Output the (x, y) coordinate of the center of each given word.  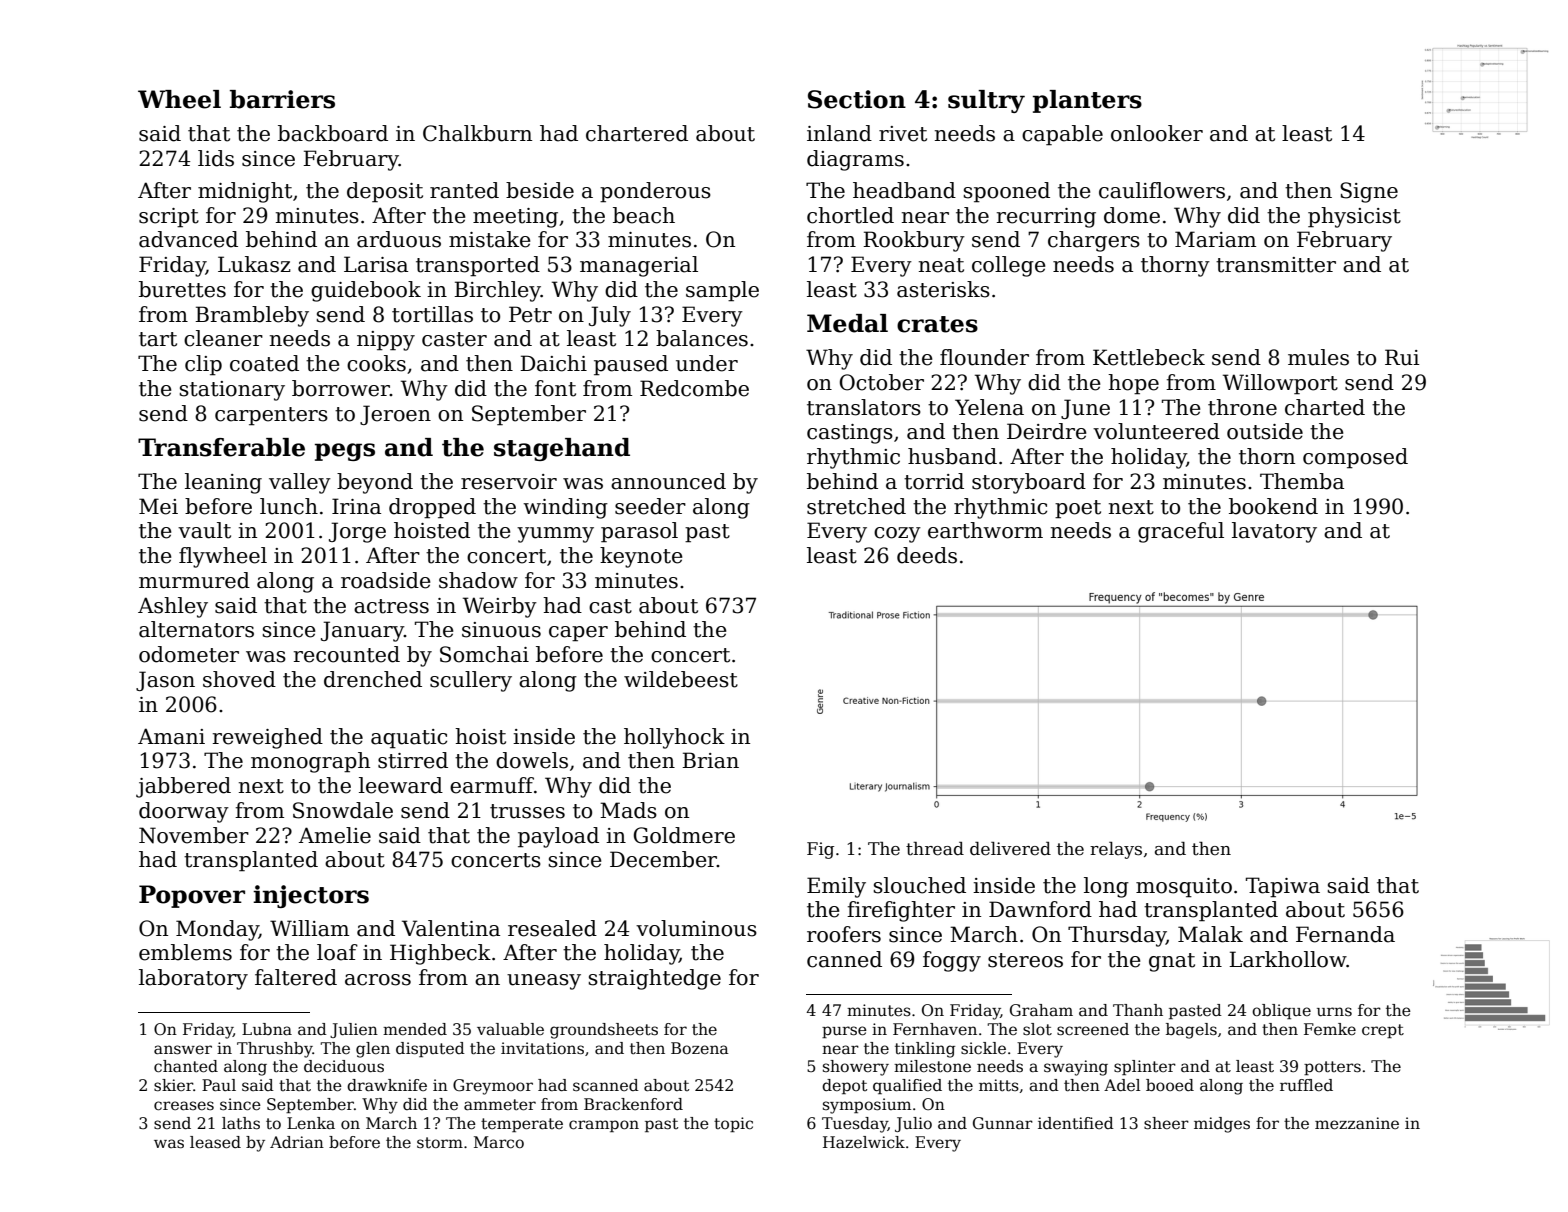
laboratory (193, 979)
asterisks (943, 289)
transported (478, 266)
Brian (710, 760)
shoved (239, 679)
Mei (158, 506)
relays (1116, 850)
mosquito (1184, 888)
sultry (986, 101)
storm (440, 1143)
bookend (1273, 506)
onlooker (1157, 133)
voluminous (696, 928)
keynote (641, 557)
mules (1318, 357)
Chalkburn (477, 133)
